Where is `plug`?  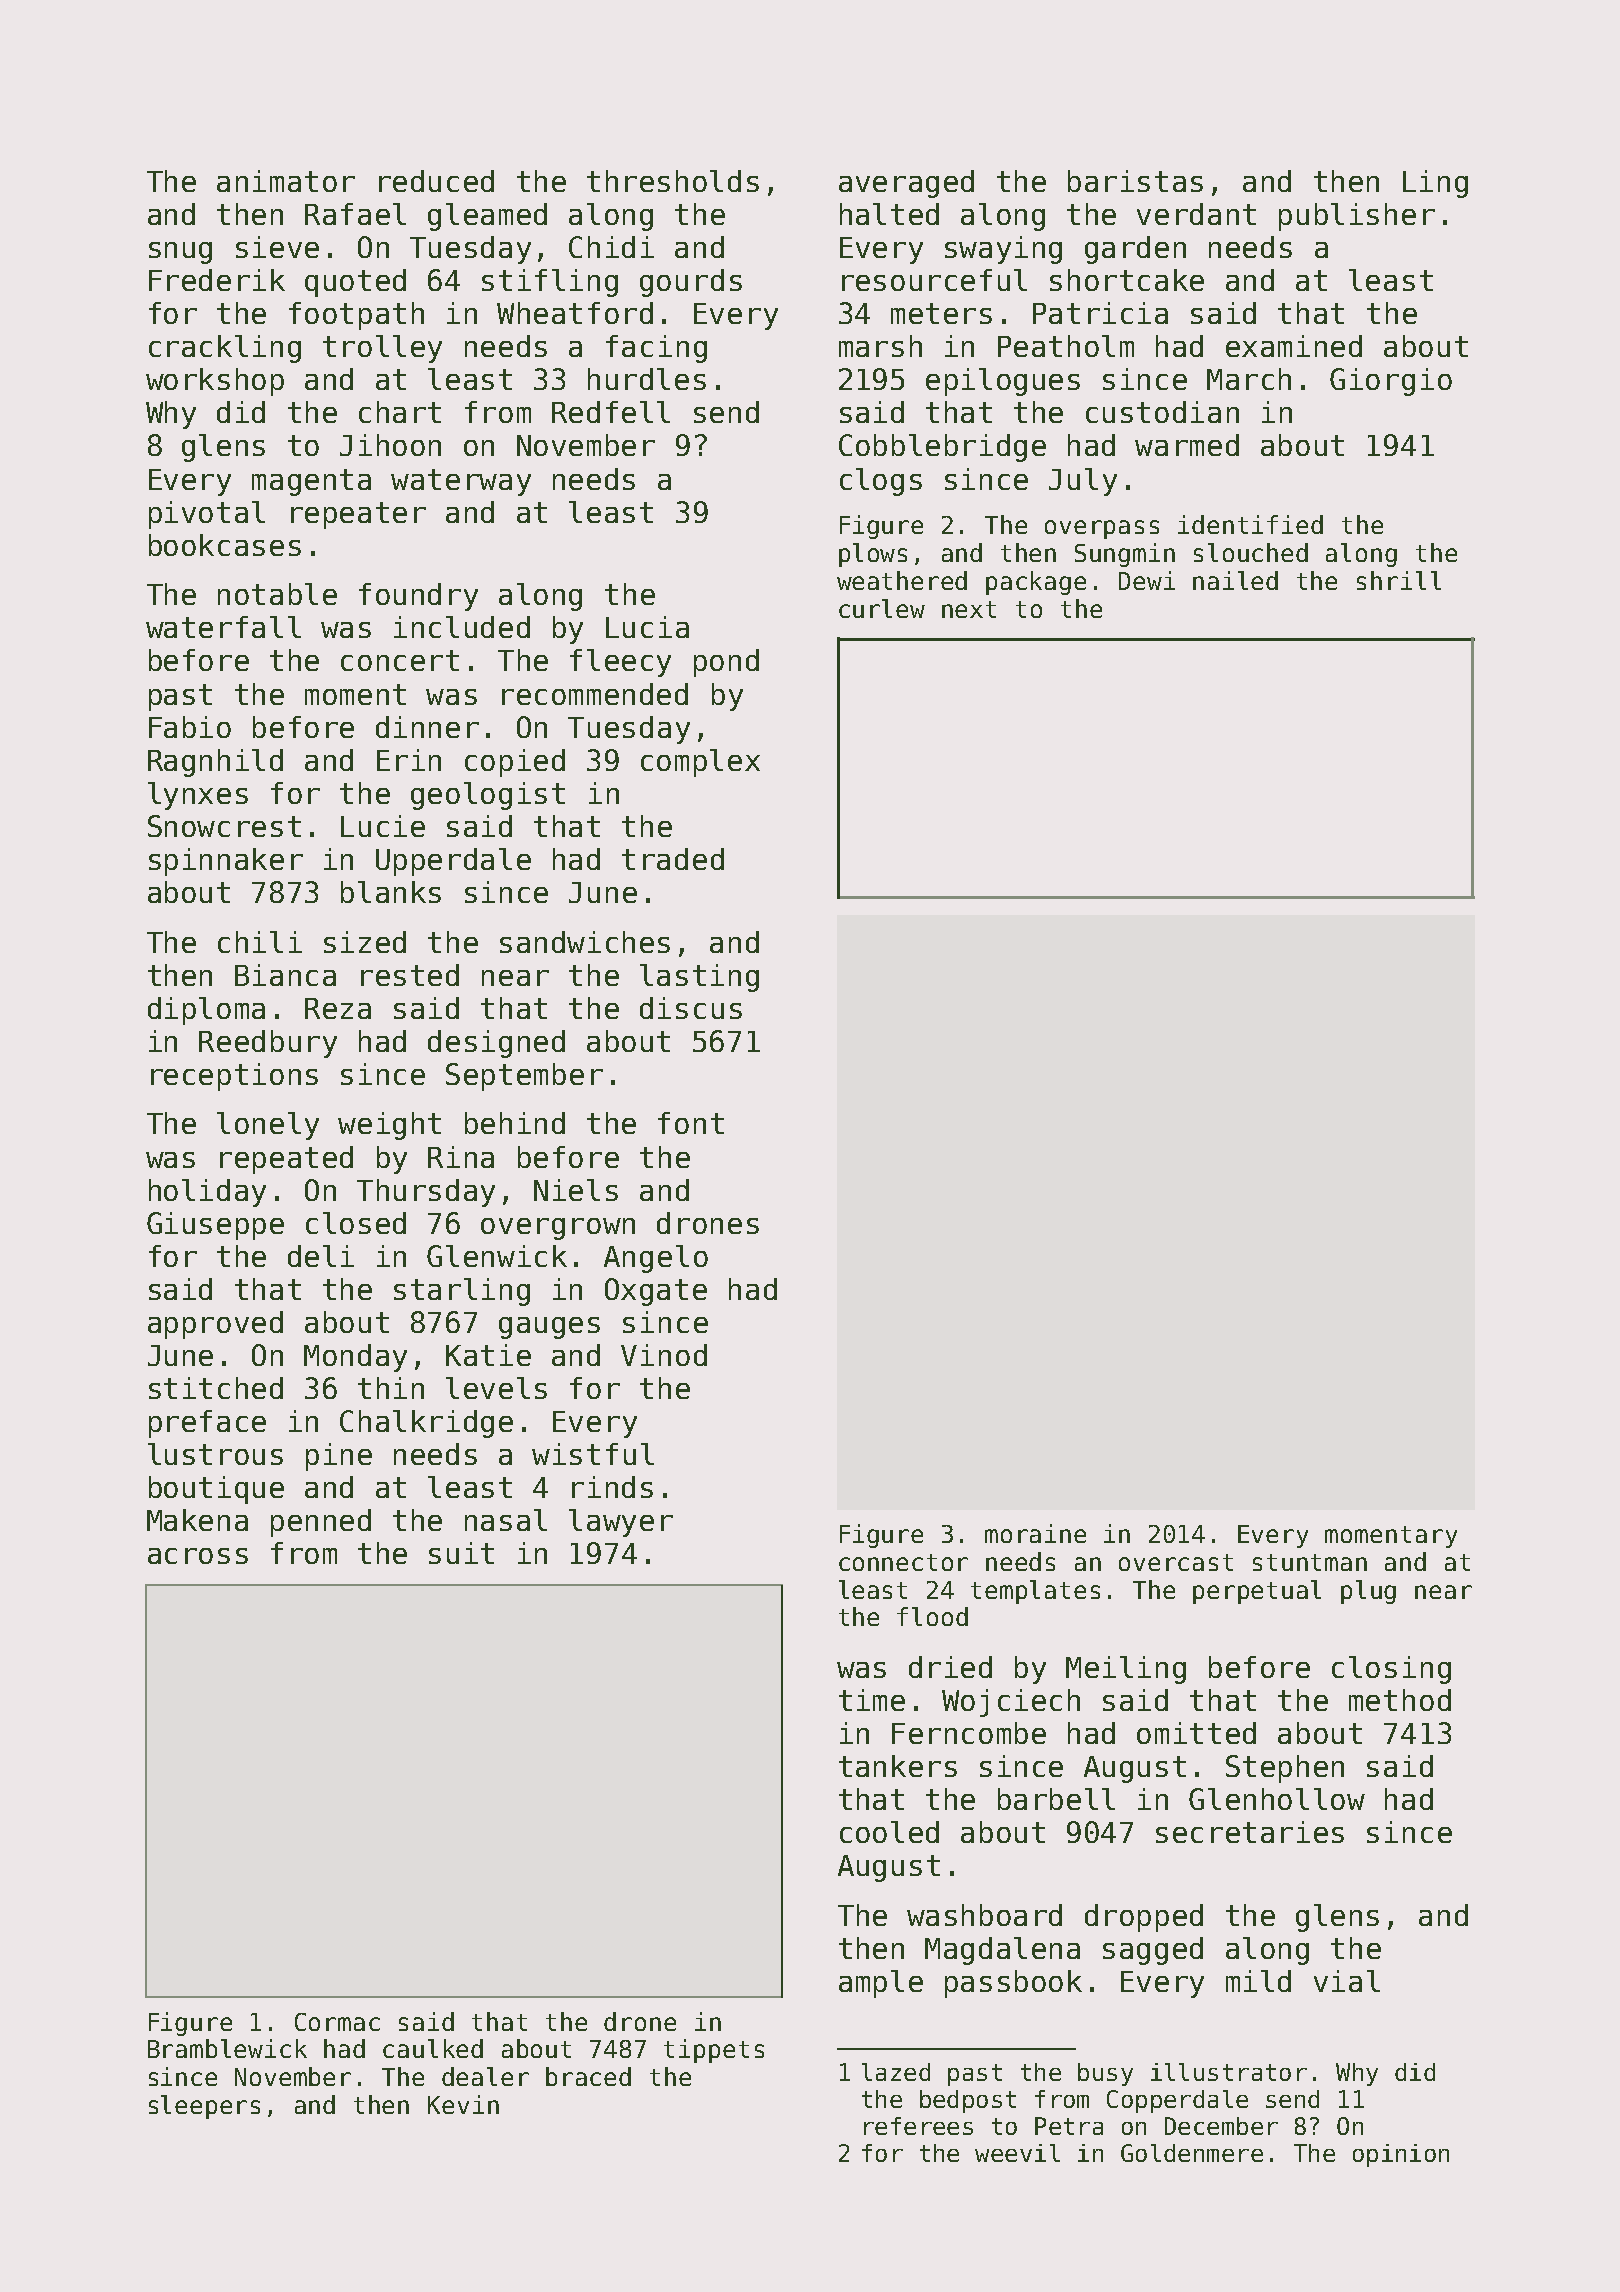
plug is located at coordinates (1368, 1592).
